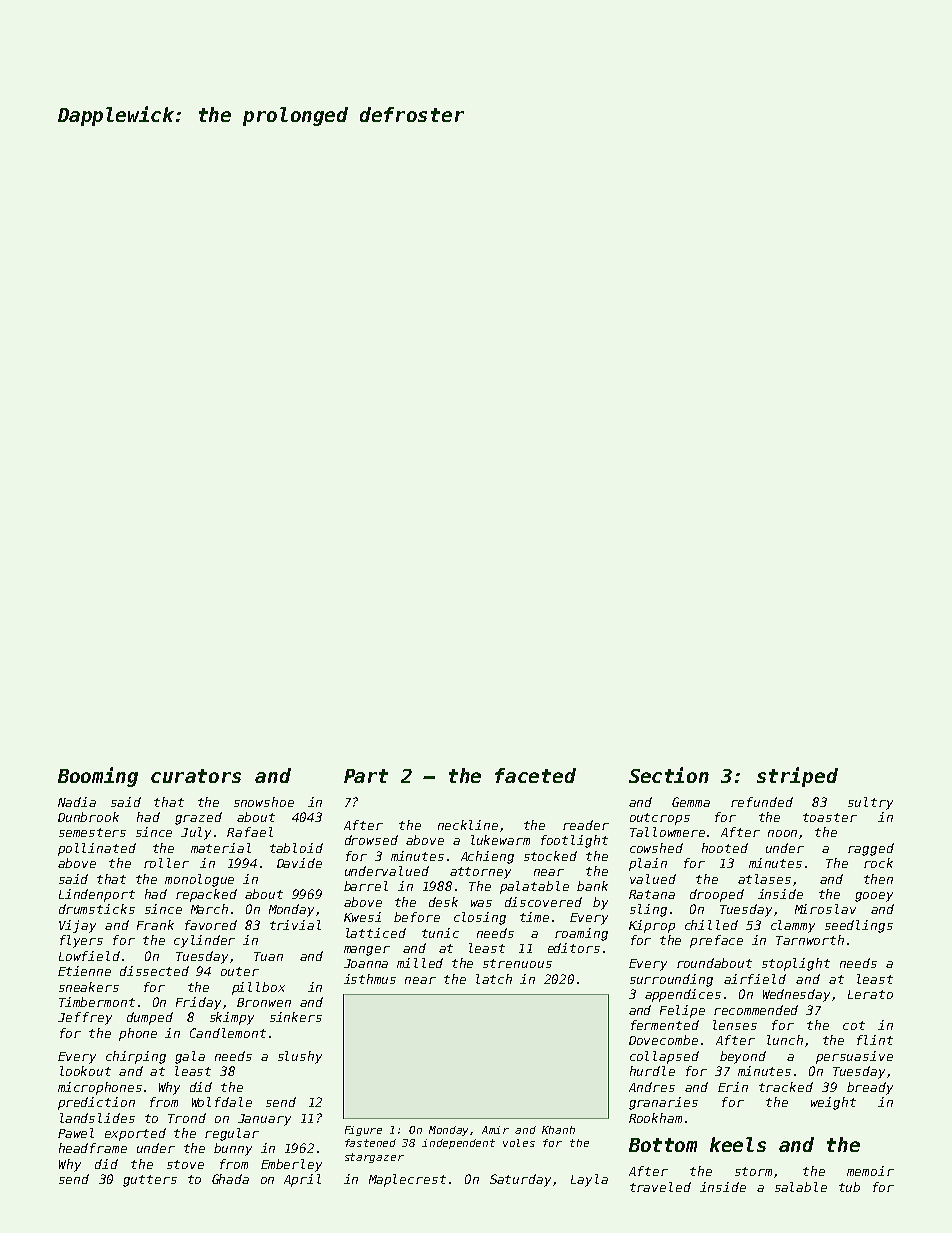 This page has width=952, height=1233. What do you see at coordinates (735, 1025) in the page?
I see `lenses` at bounding box center [735, 1025].
